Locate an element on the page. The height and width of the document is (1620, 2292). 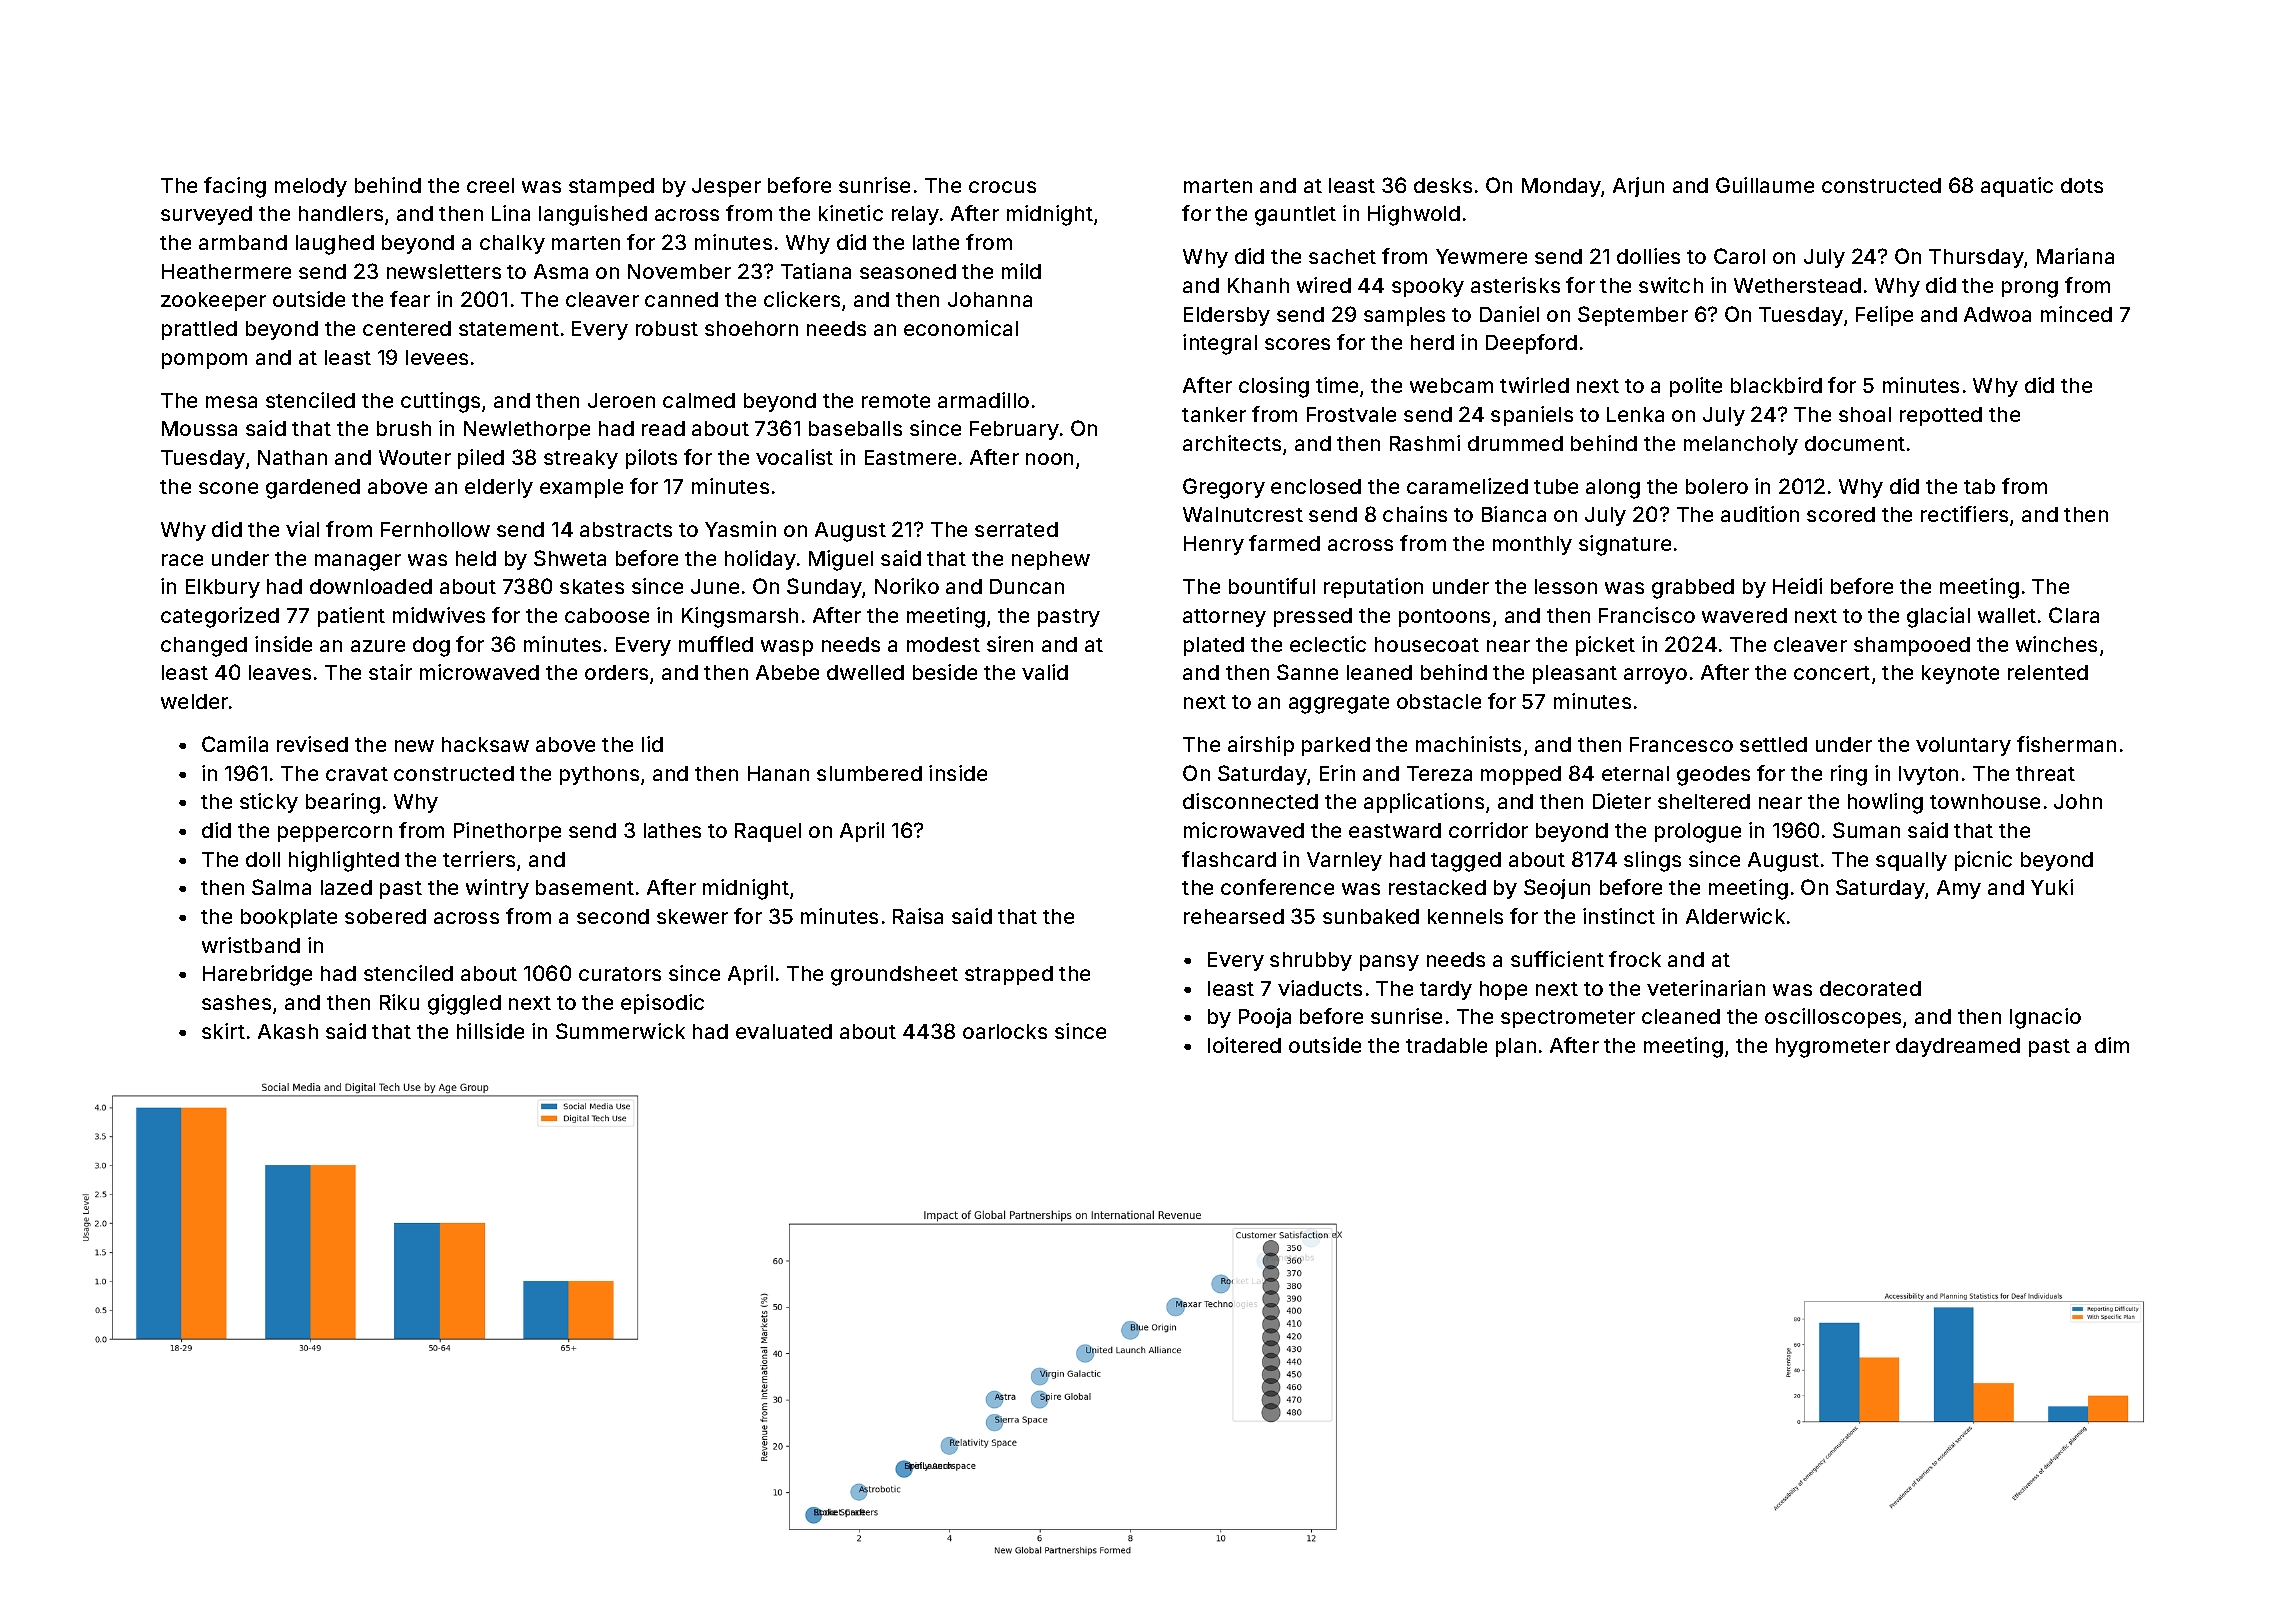
leaves is located at coordinates (280, 672).
